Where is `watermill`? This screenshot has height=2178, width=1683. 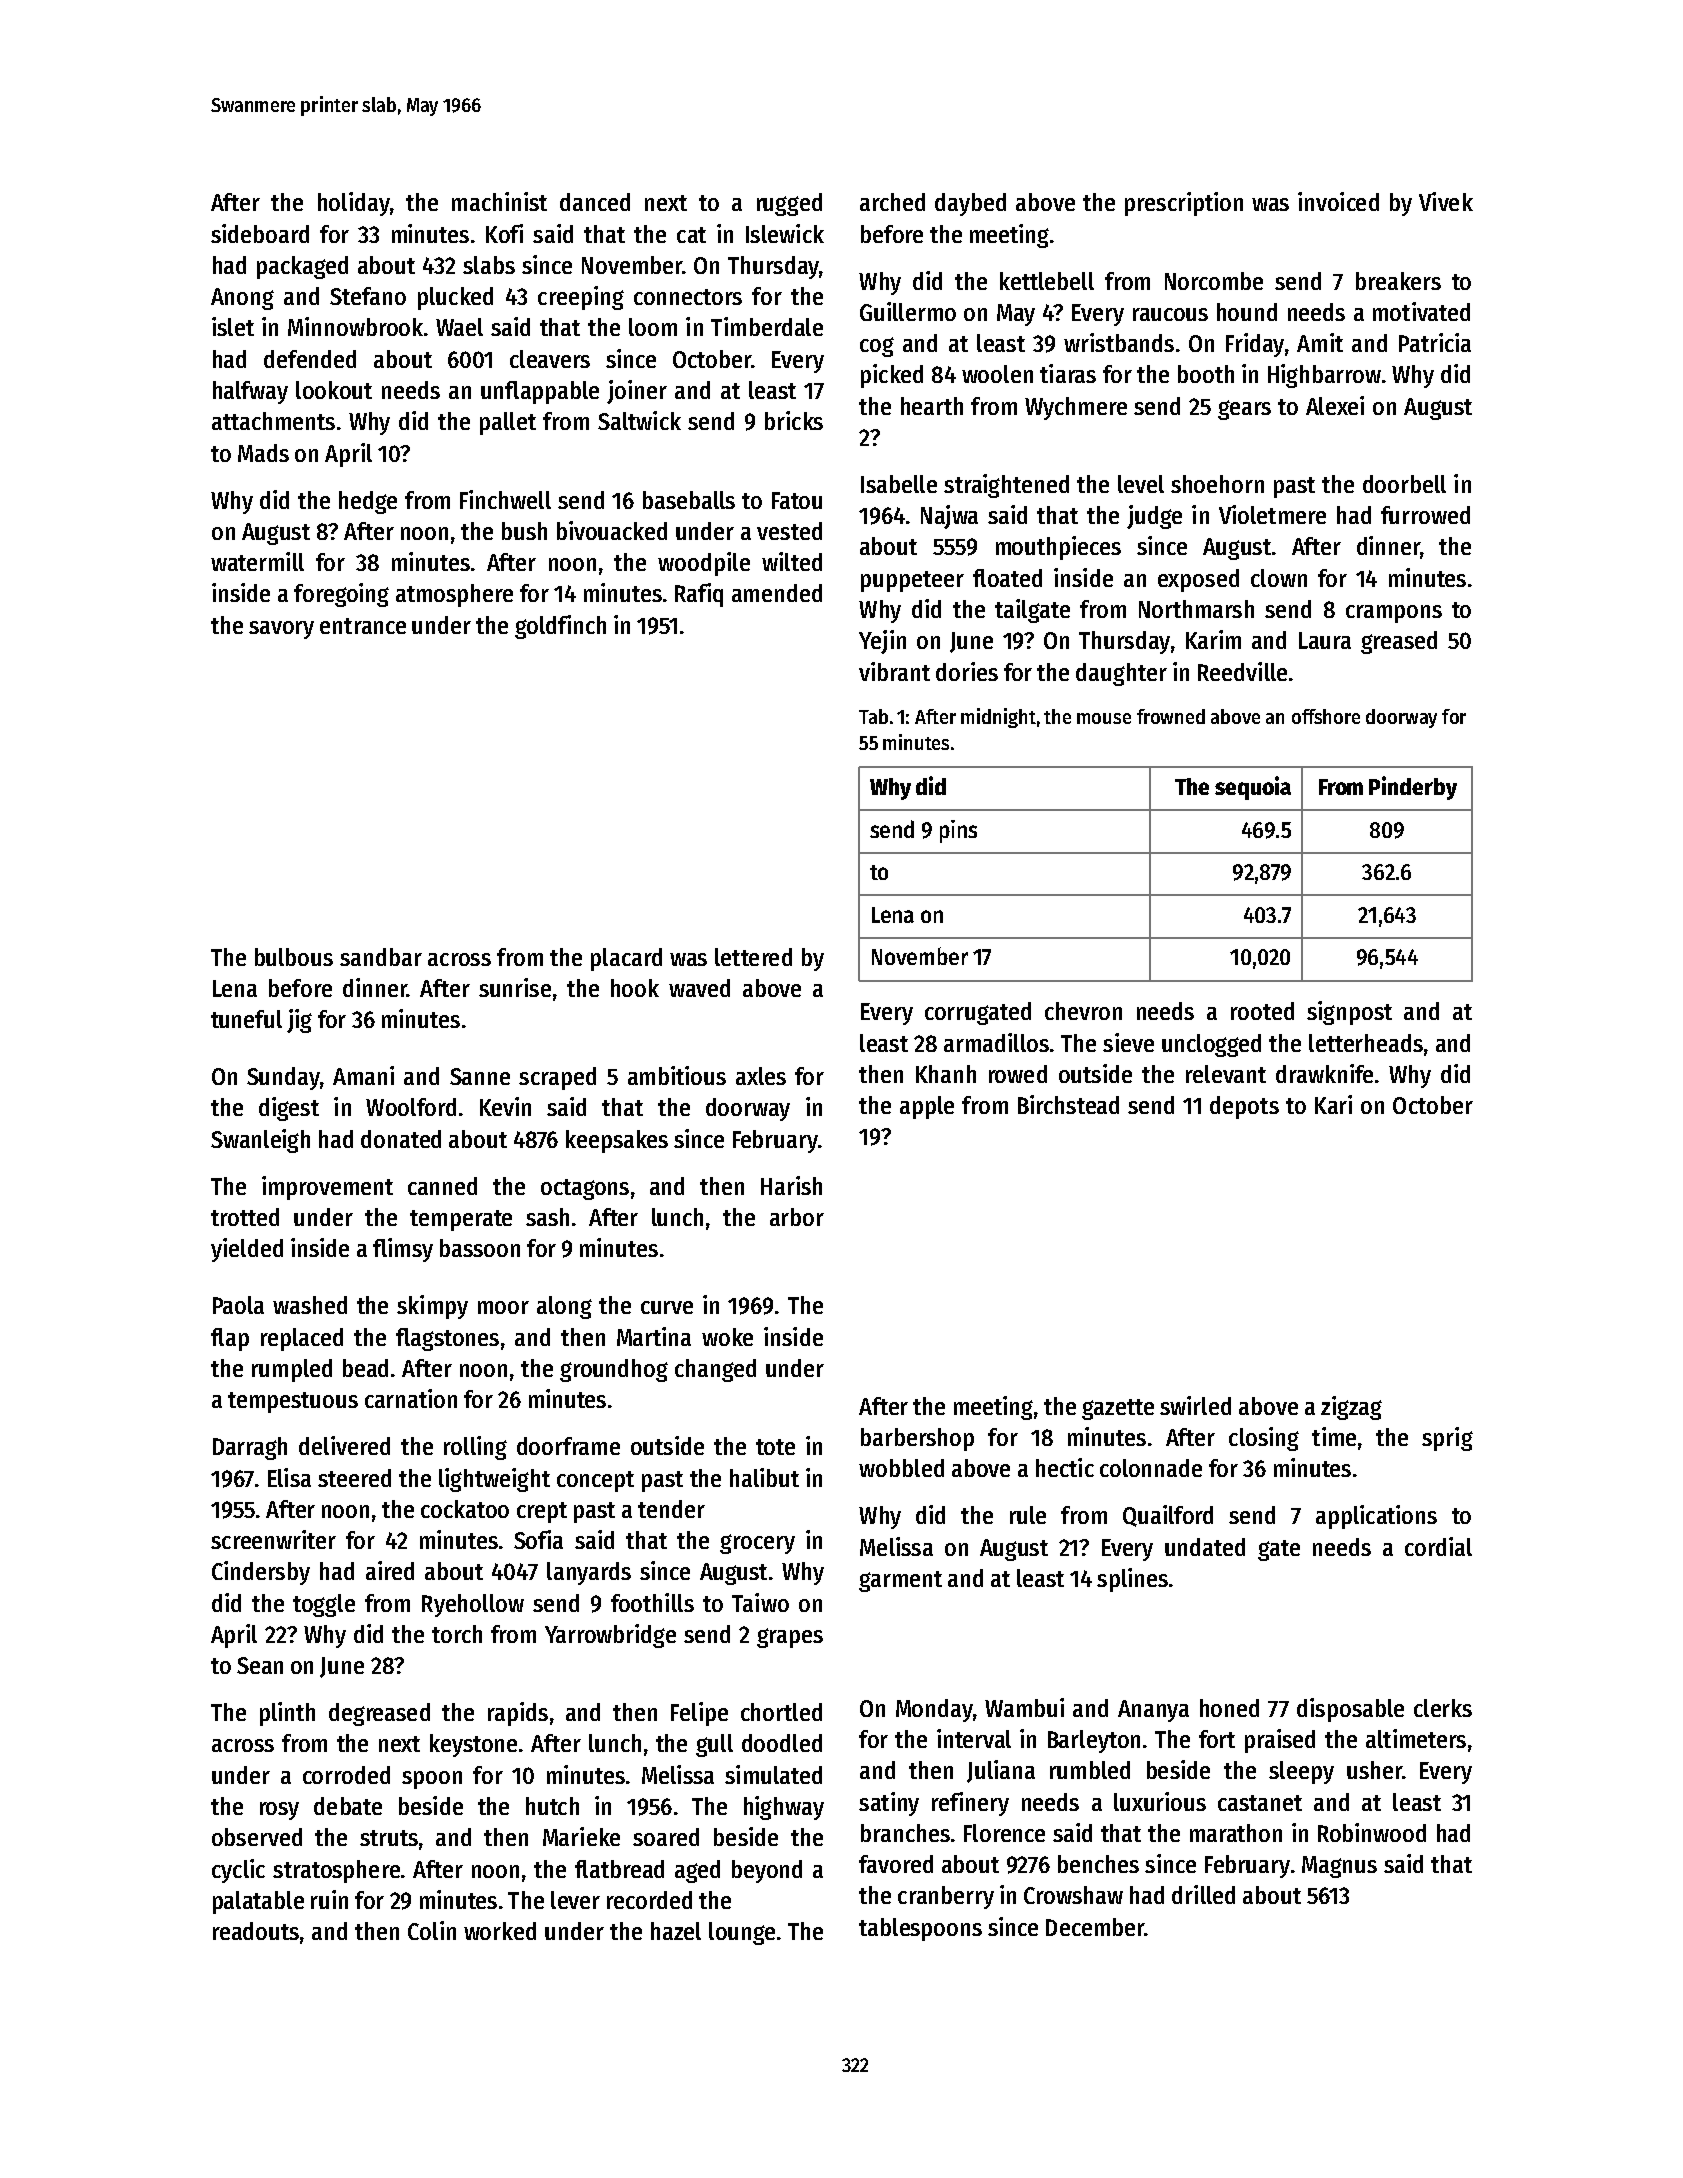 watermill is located at coordinates (257, 561).
